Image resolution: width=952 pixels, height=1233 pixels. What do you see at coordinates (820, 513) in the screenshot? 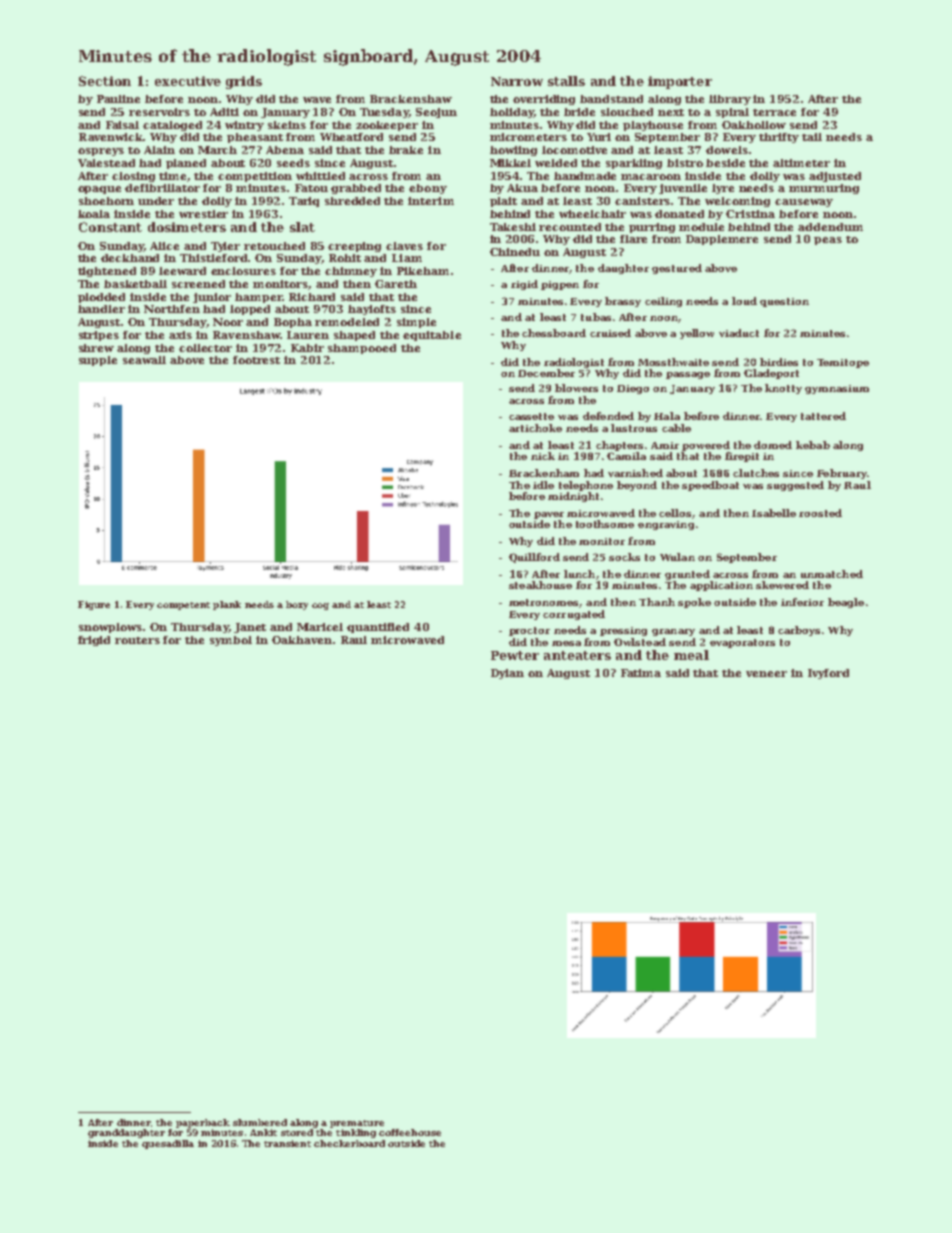
I see `roosted` at bounding box center [820, 513].
